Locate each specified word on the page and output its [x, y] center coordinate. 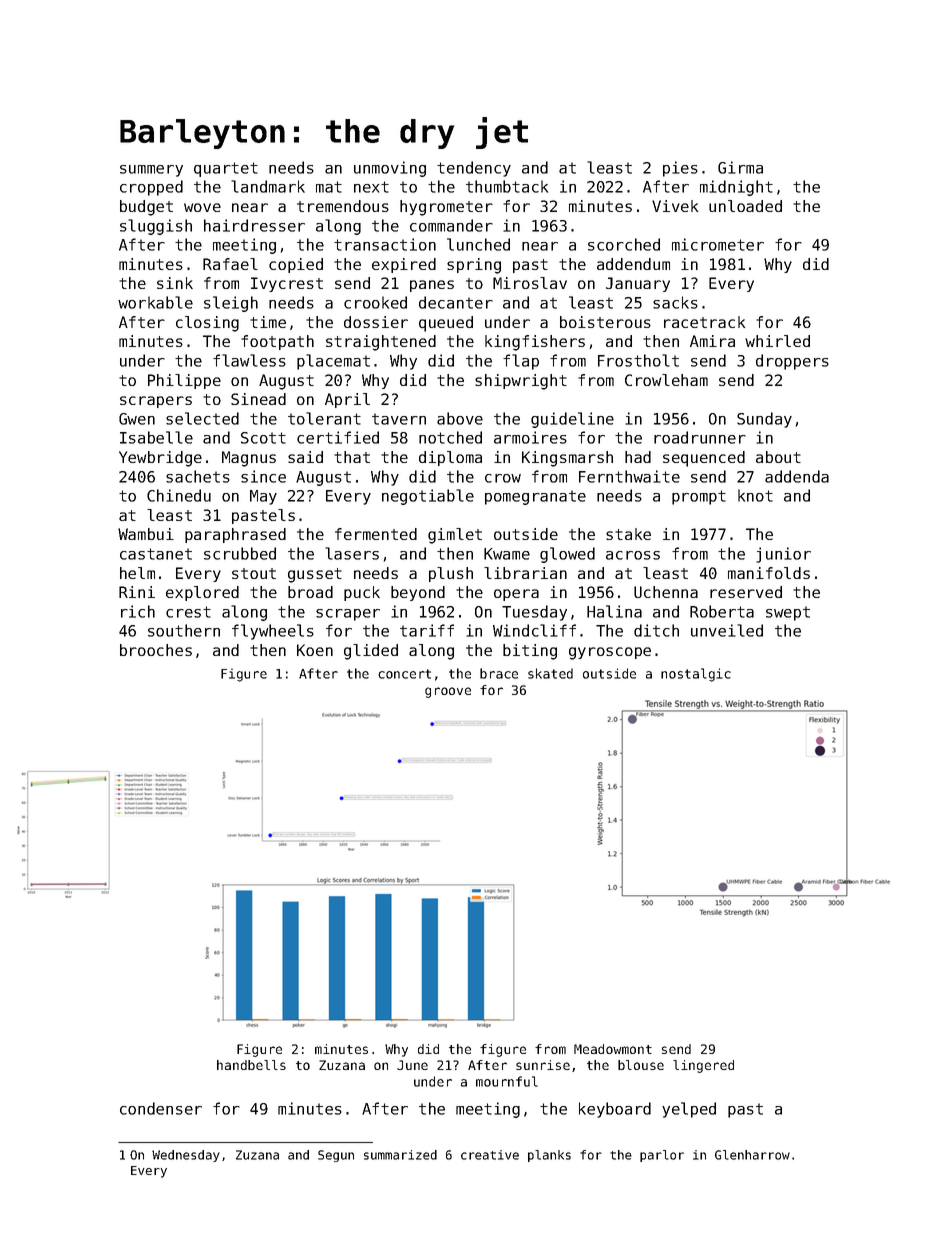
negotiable [428, 497]
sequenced [704, 459]
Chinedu [179, 495]
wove [202, 207]
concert [404, 674]
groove [448, 692]
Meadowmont [613, 1049]
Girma [740, 167]
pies [680, 169]
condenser [161, 1108]
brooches [156, 650]
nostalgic [696, 675]
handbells [251, 1065]
